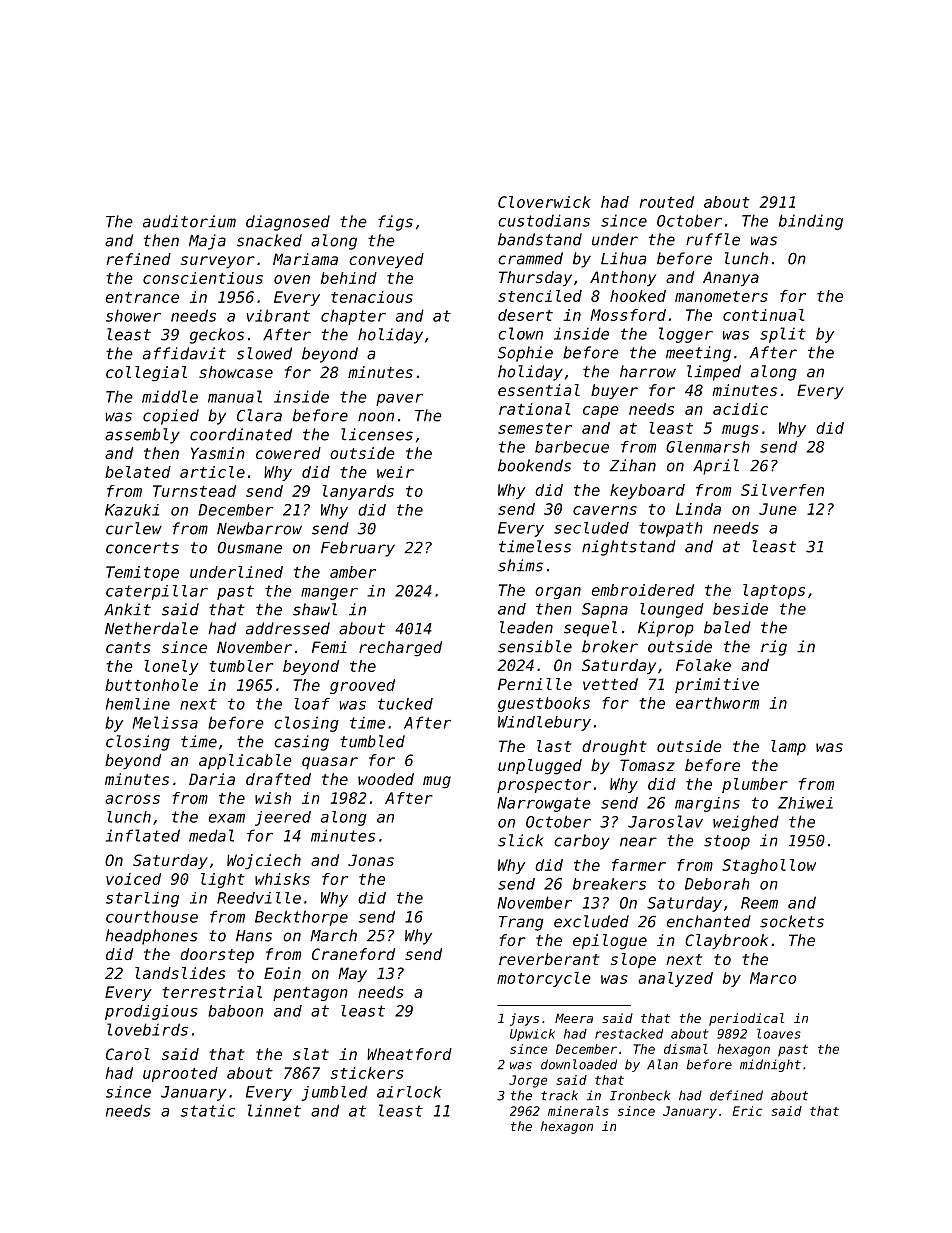  I want to click on paver, so click(399, 400).
